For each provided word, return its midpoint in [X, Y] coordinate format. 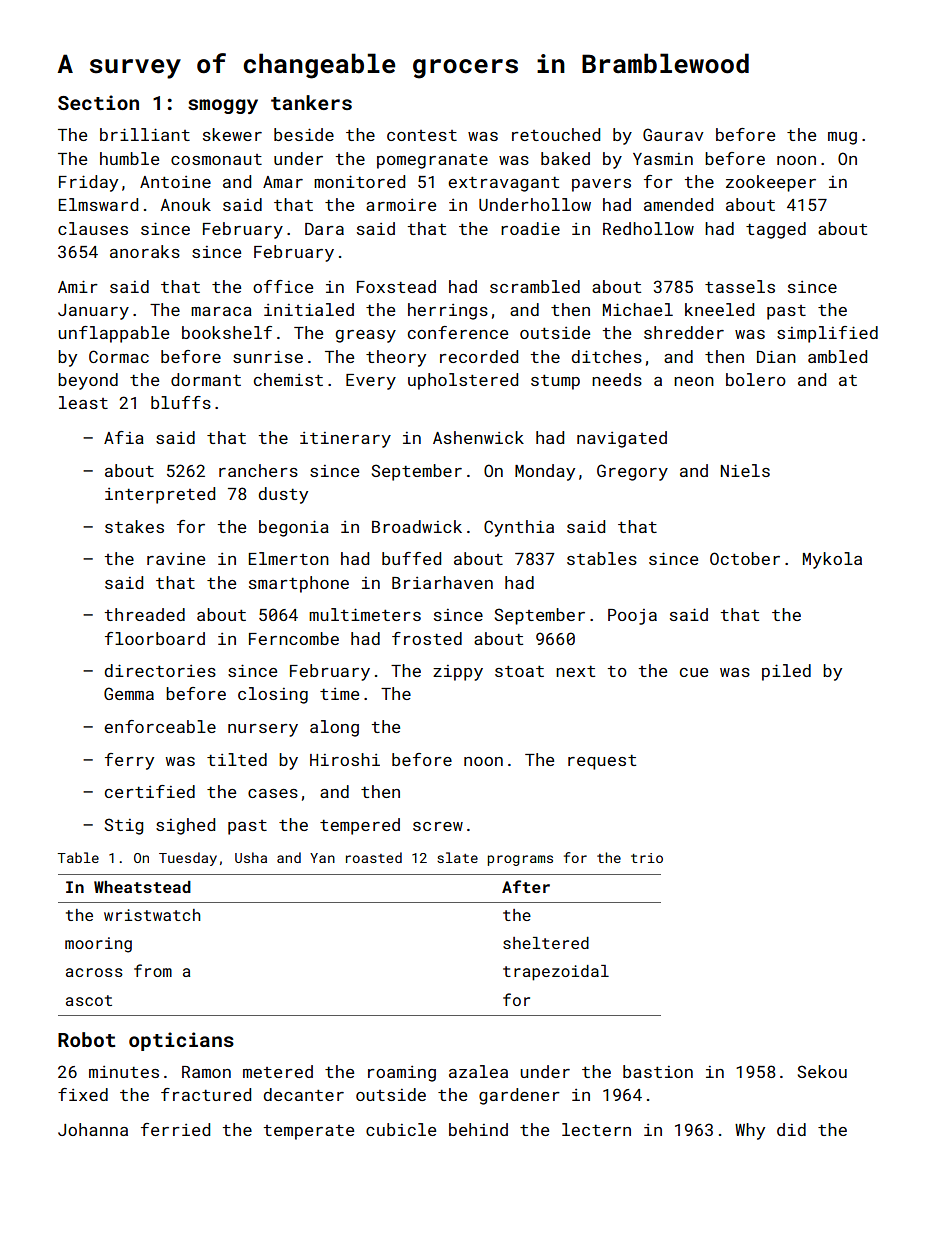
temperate [309, 1132]
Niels [745, 470]
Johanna [93, 1129]
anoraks [145, 251]
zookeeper [771, 183]
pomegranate [432, 161]
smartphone [299, 584]
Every [371, 382]
